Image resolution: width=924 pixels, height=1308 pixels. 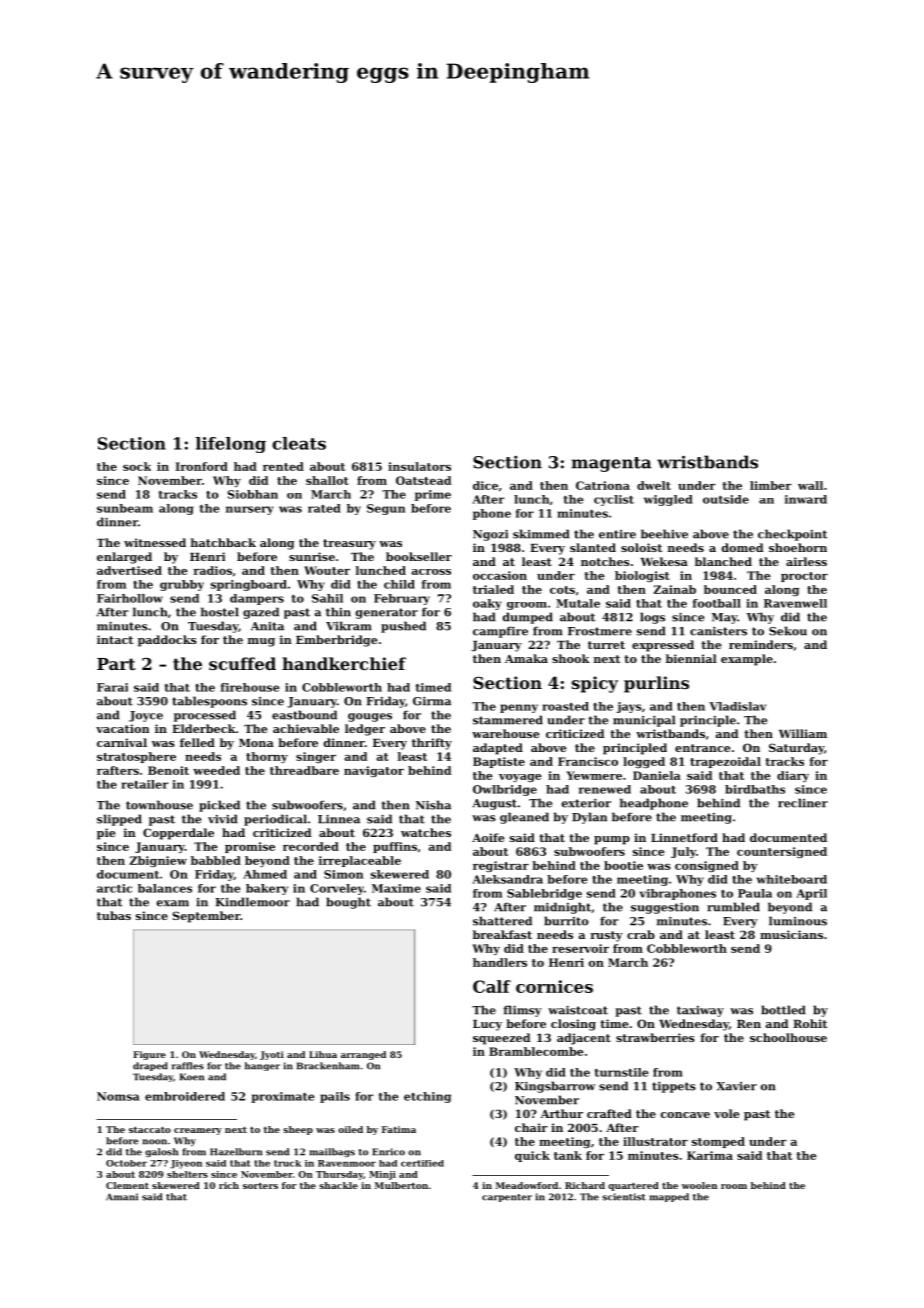 I want to click on Amani, so click(x=122, y=1197).
